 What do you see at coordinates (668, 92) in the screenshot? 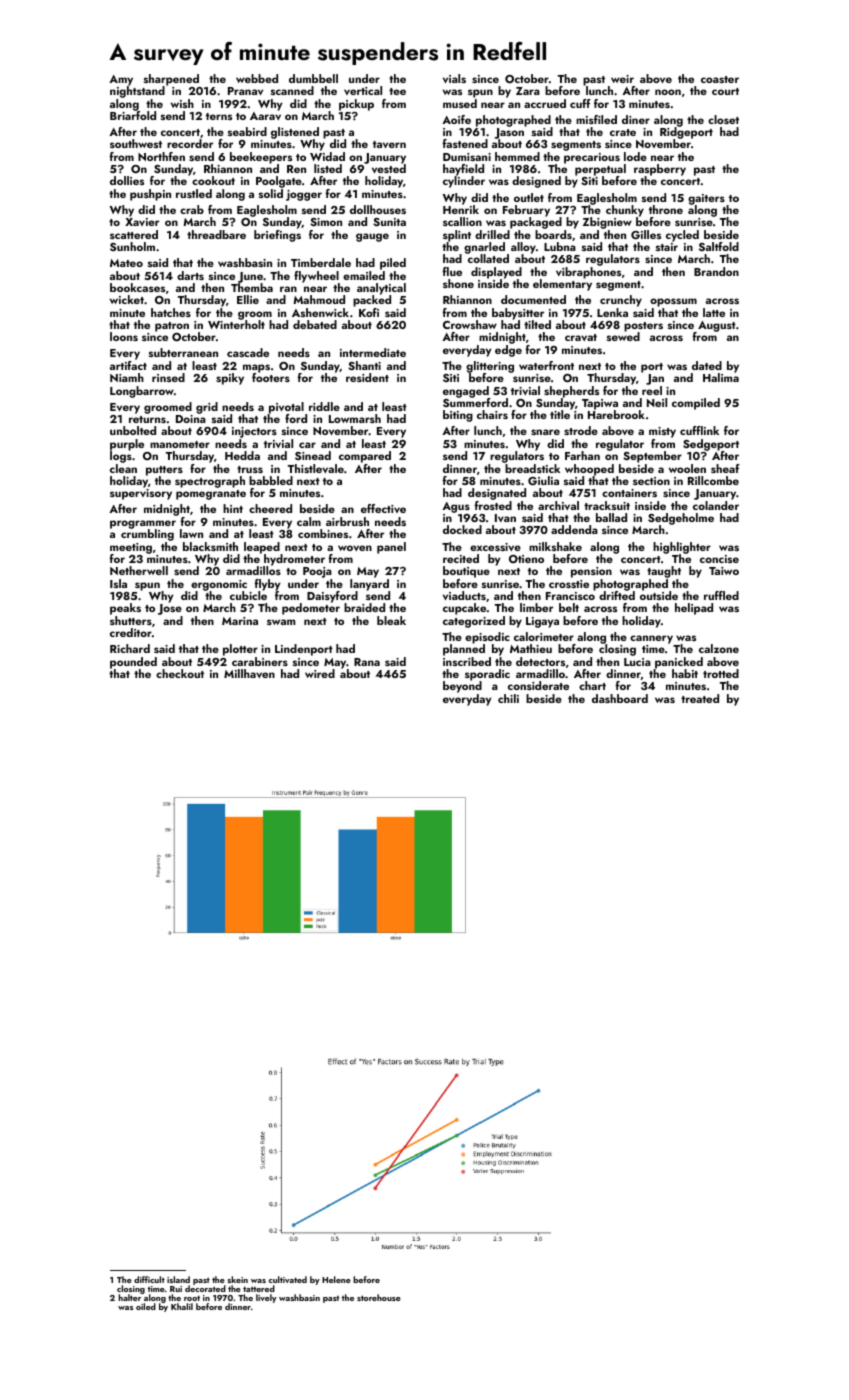
I see `noon` at bounding box center [668, 92].
